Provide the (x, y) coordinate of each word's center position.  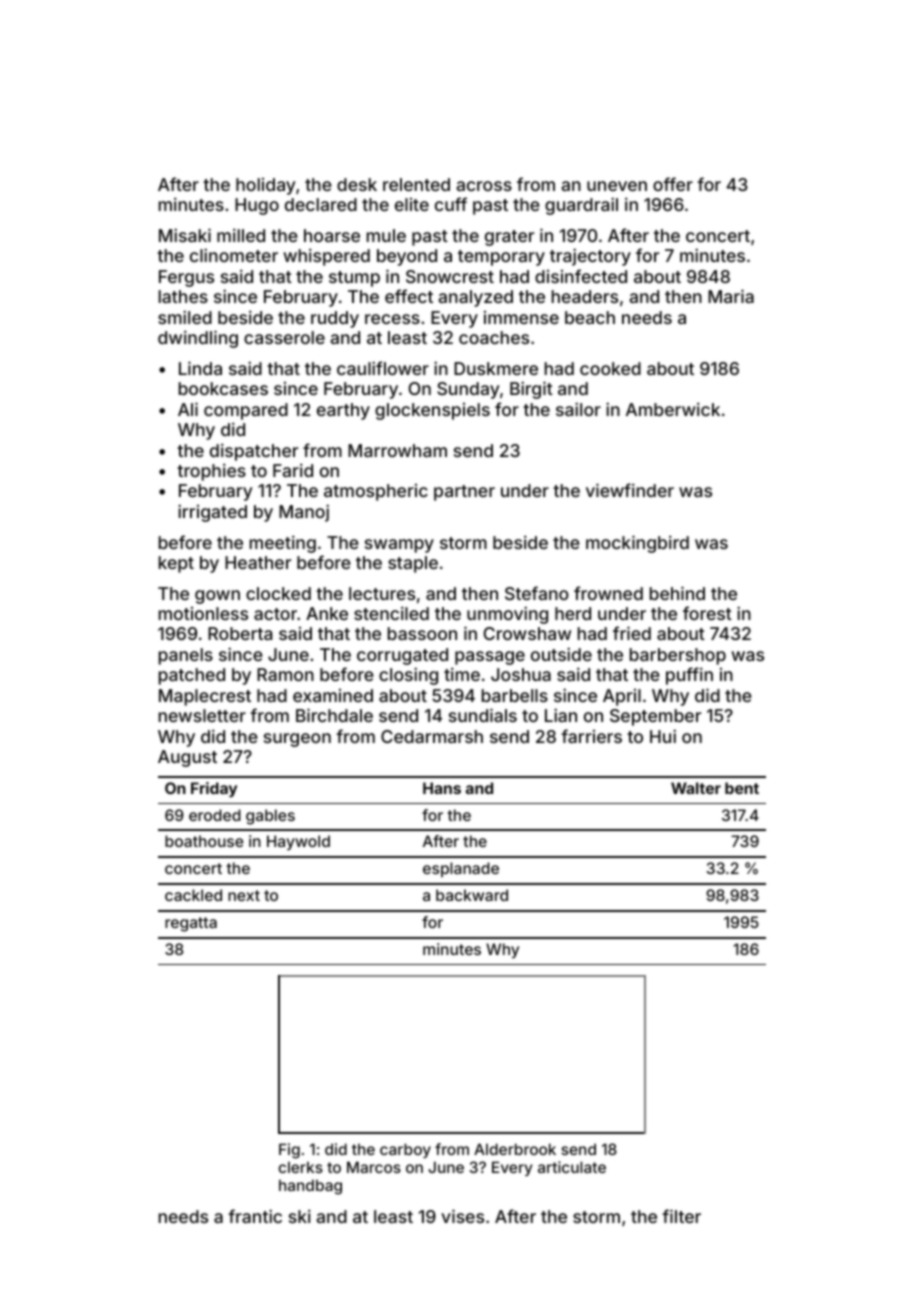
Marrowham (397, 450)
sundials (483, 715)
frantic (255, 1216)
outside (561, 654)
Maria (731, 296)
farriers (591, 736)
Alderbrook (515, 1149)
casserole (284, 337)
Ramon (285, 674)
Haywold (298, 842)
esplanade (461, 869)
